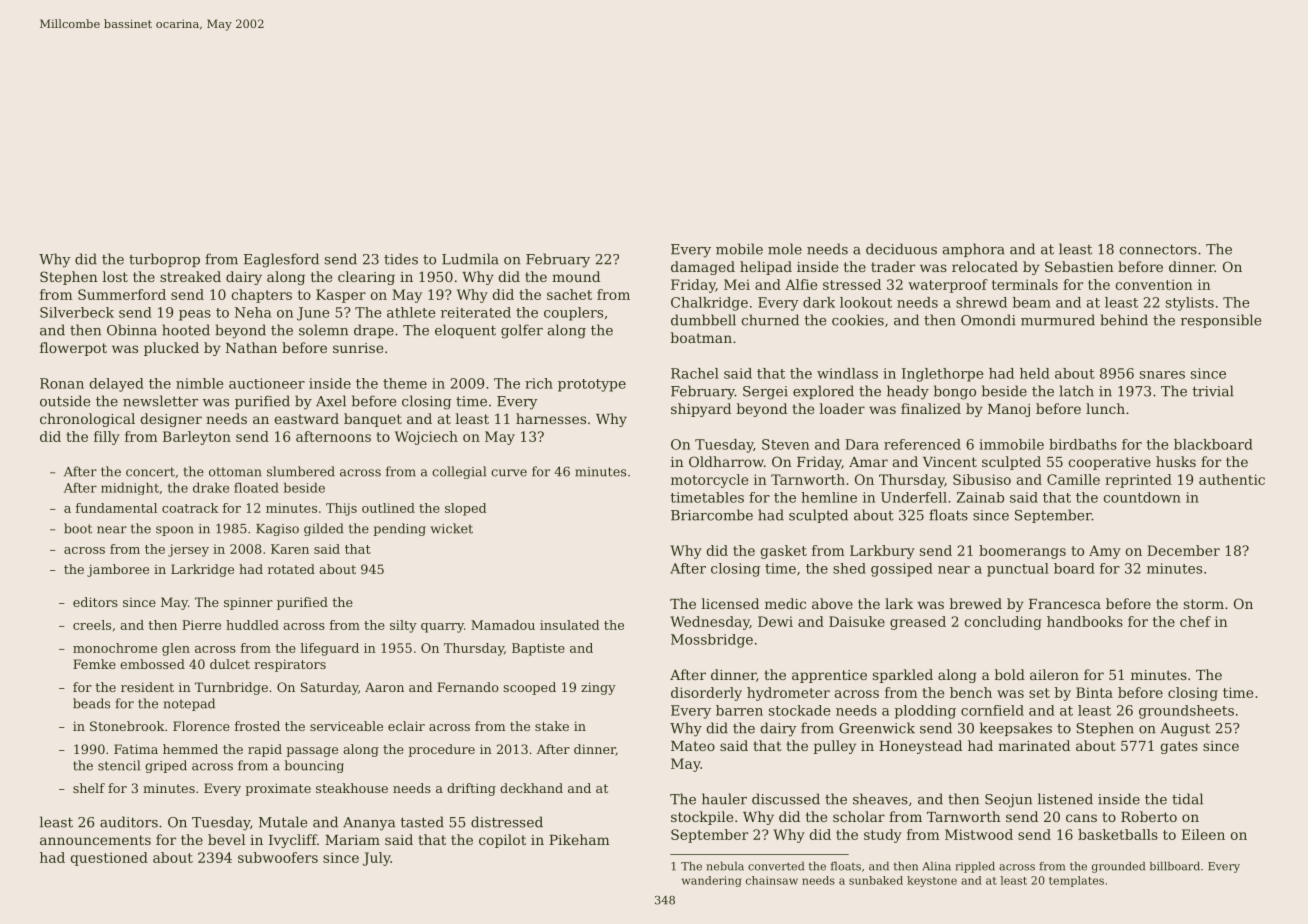  What do you see at coordinates (709, 481) in the screenshot?
I see `motorcycle` at bounding box center [709, 481].
